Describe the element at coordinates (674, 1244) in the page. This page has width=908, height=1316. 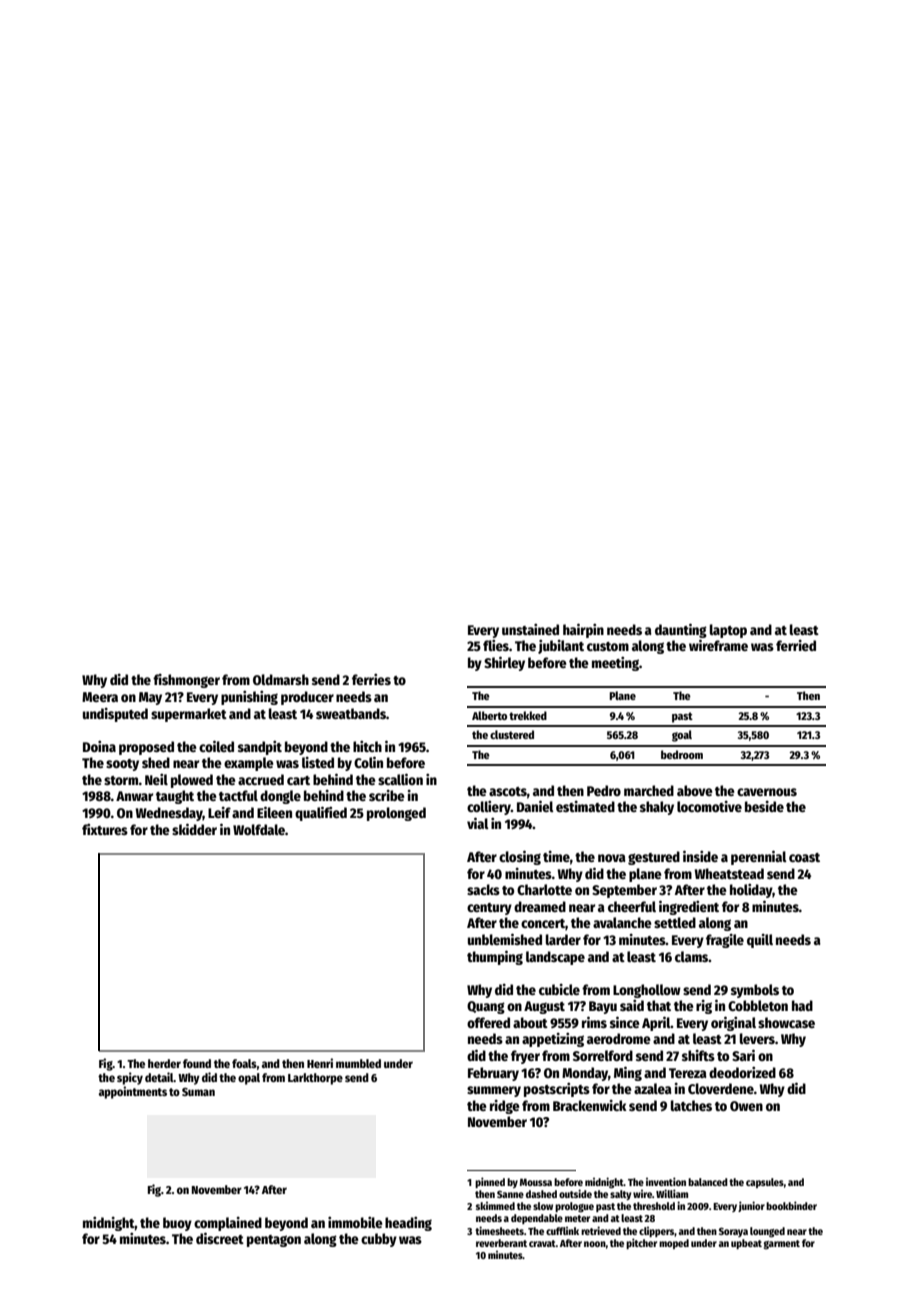
I see `moped` at that location.
